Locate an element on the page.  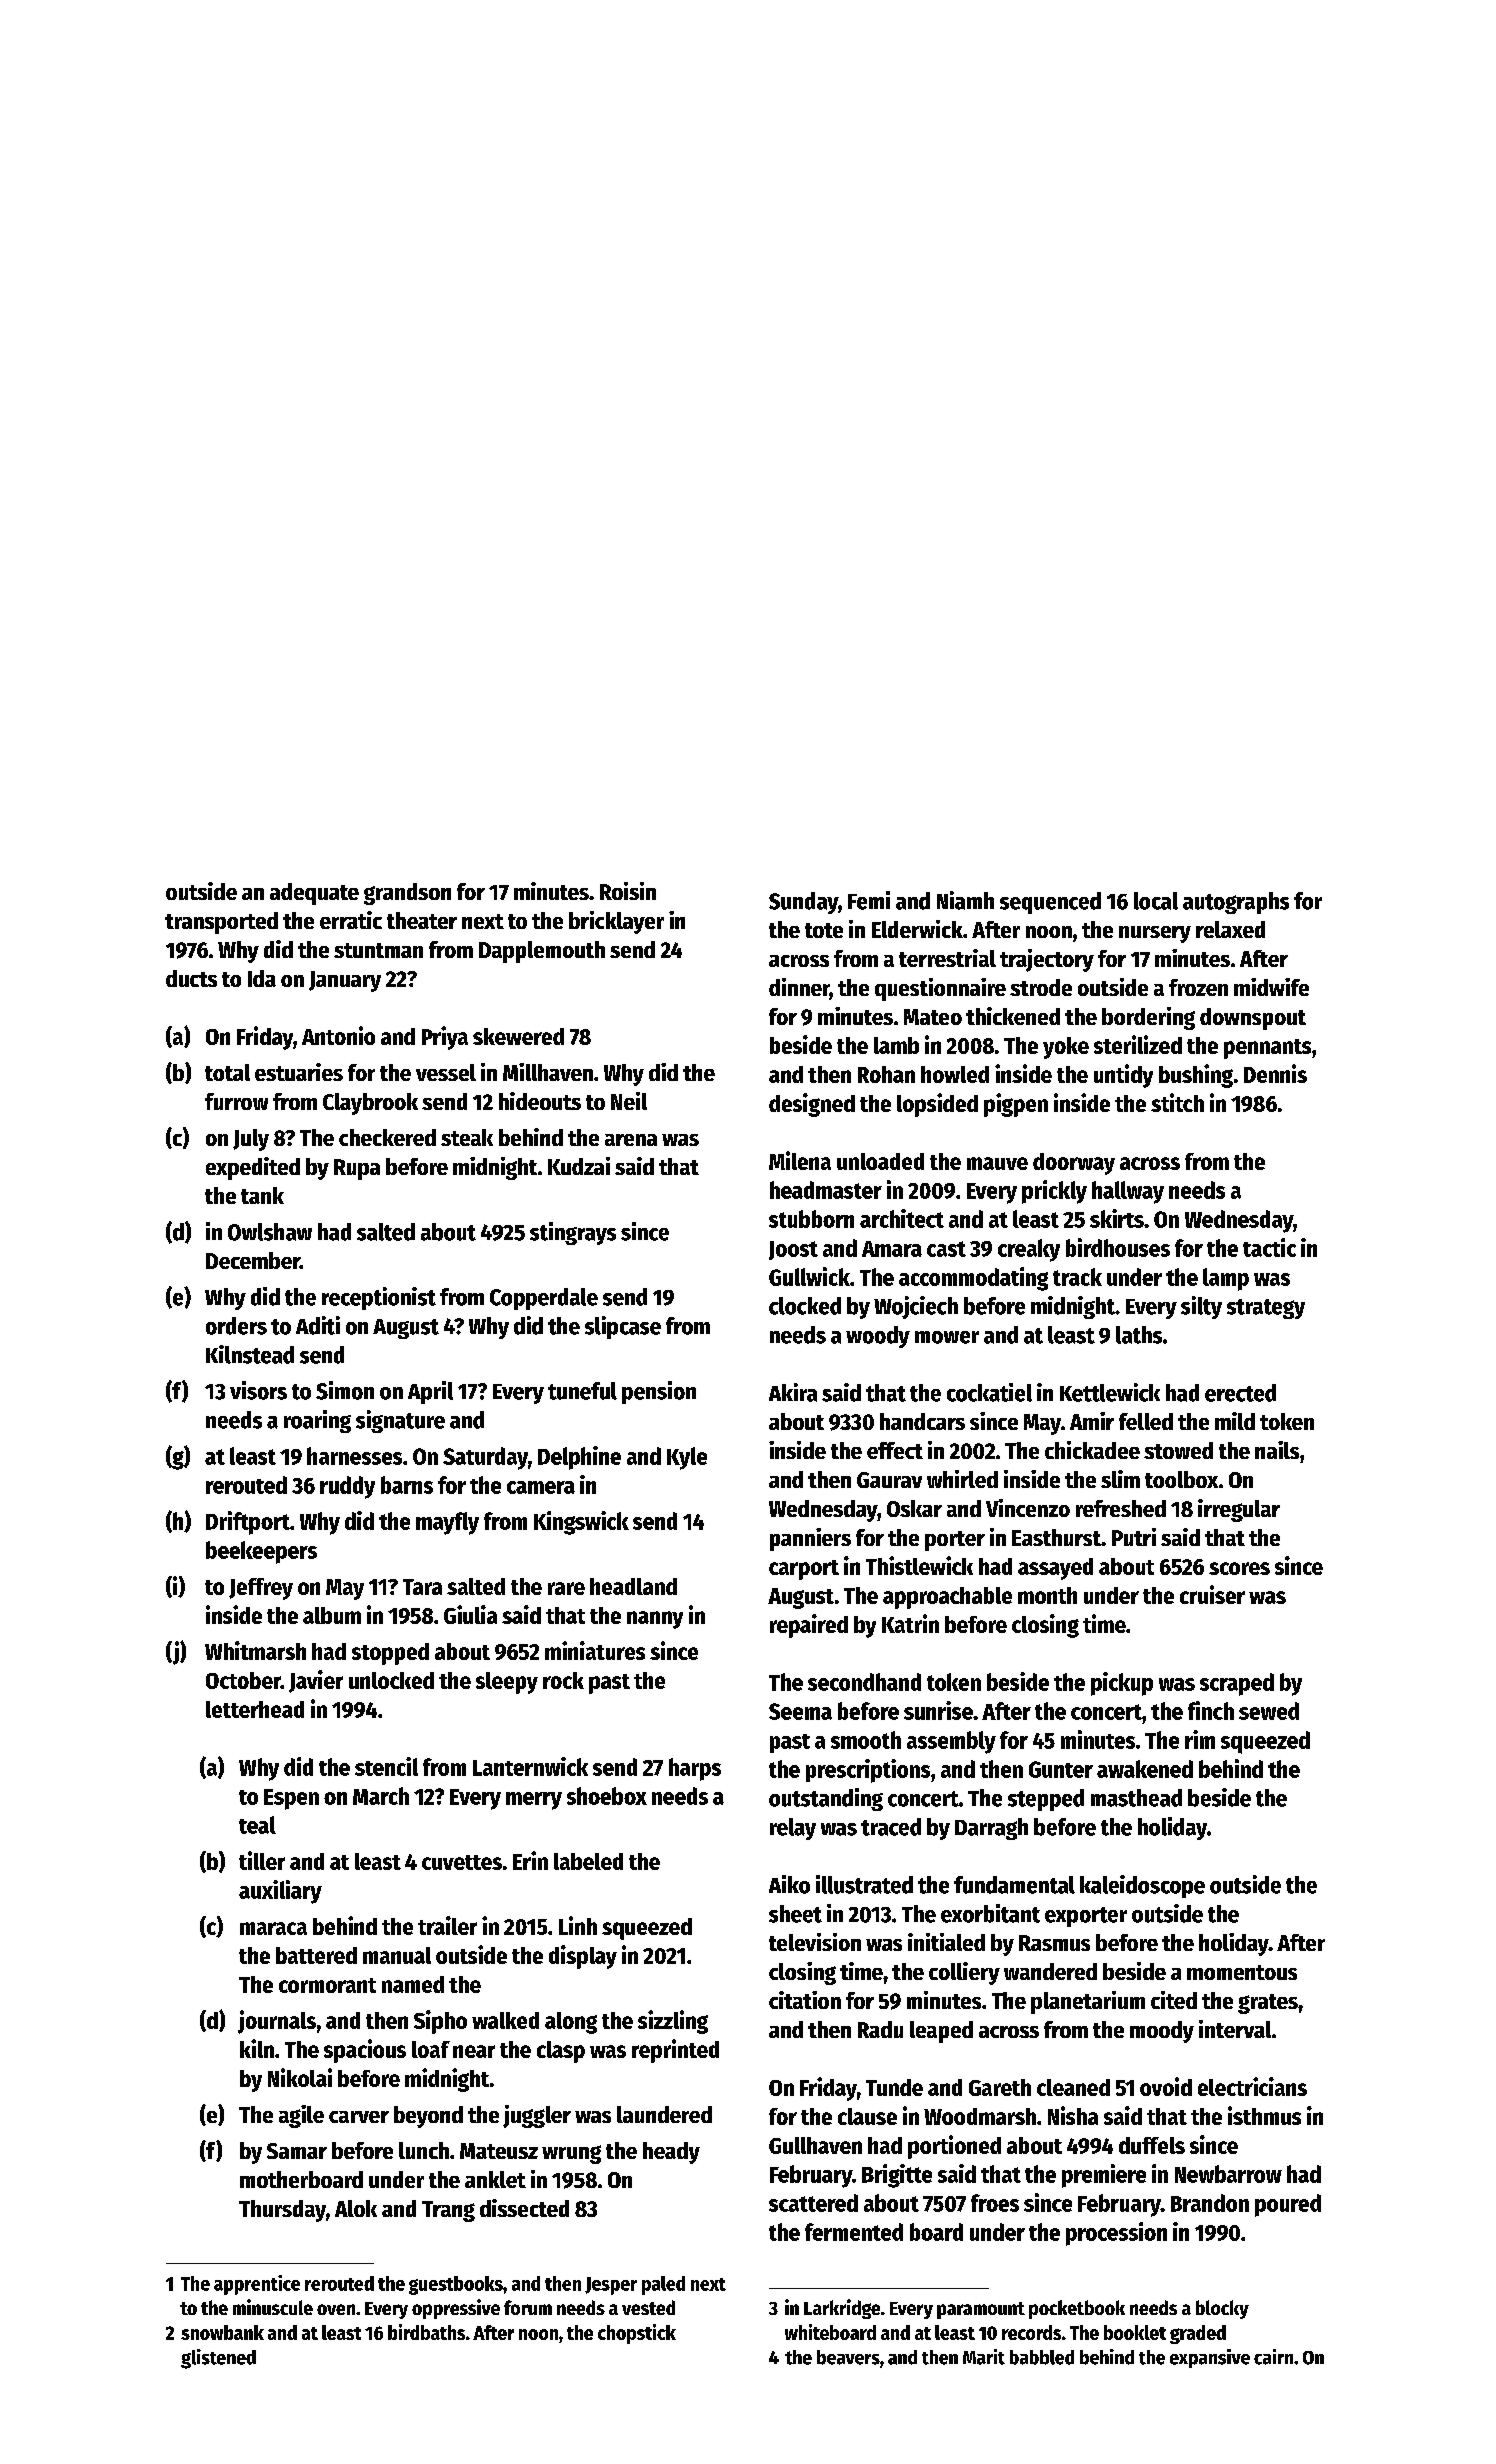
sequenced is located at coordinates (1050, 903).
